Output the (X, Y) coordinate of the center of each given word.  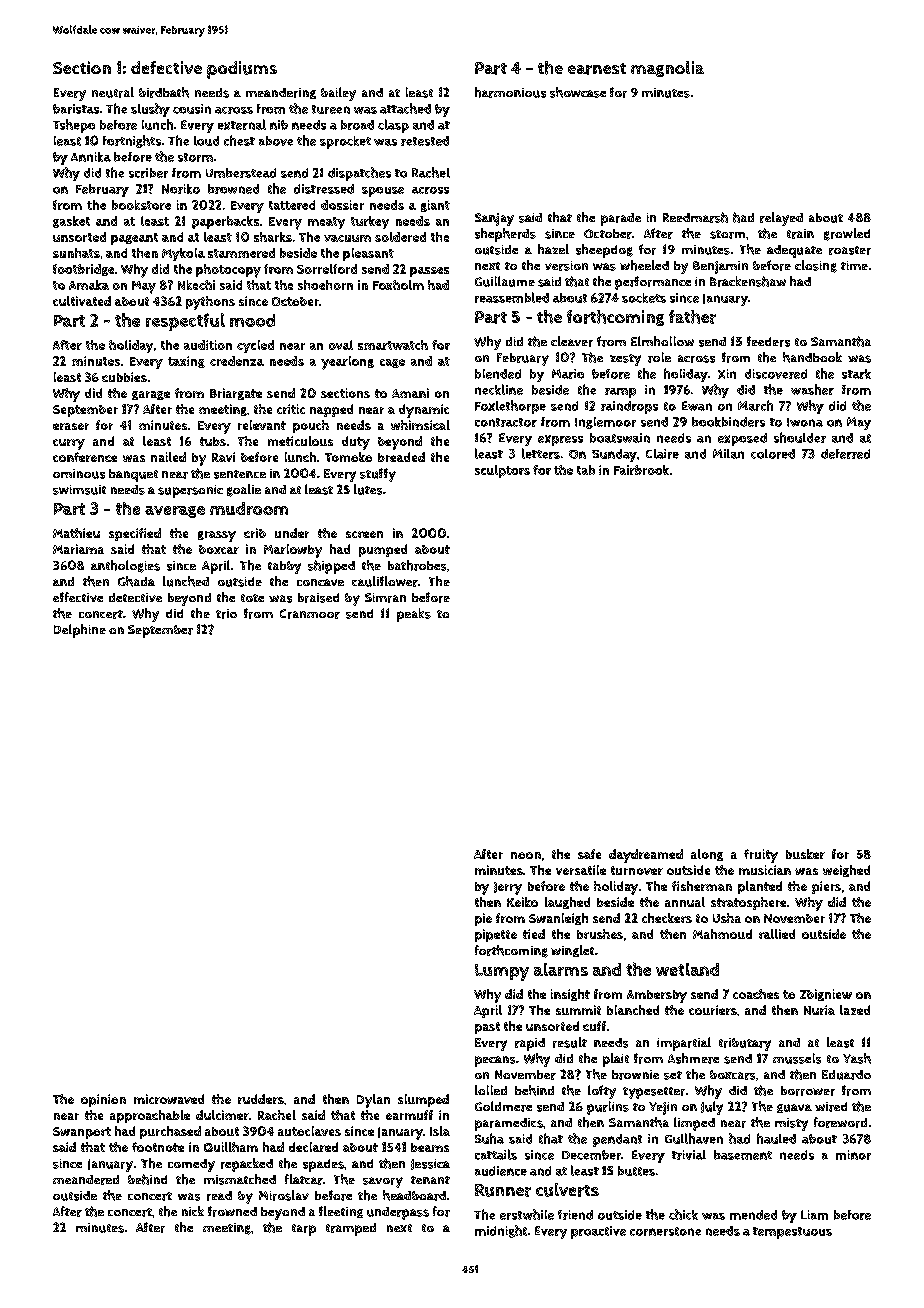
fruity (761, 856)
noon (526, 855)
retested (425, 141)
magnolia (667, 69)
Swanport (82, 1133)
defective (166, 67)
